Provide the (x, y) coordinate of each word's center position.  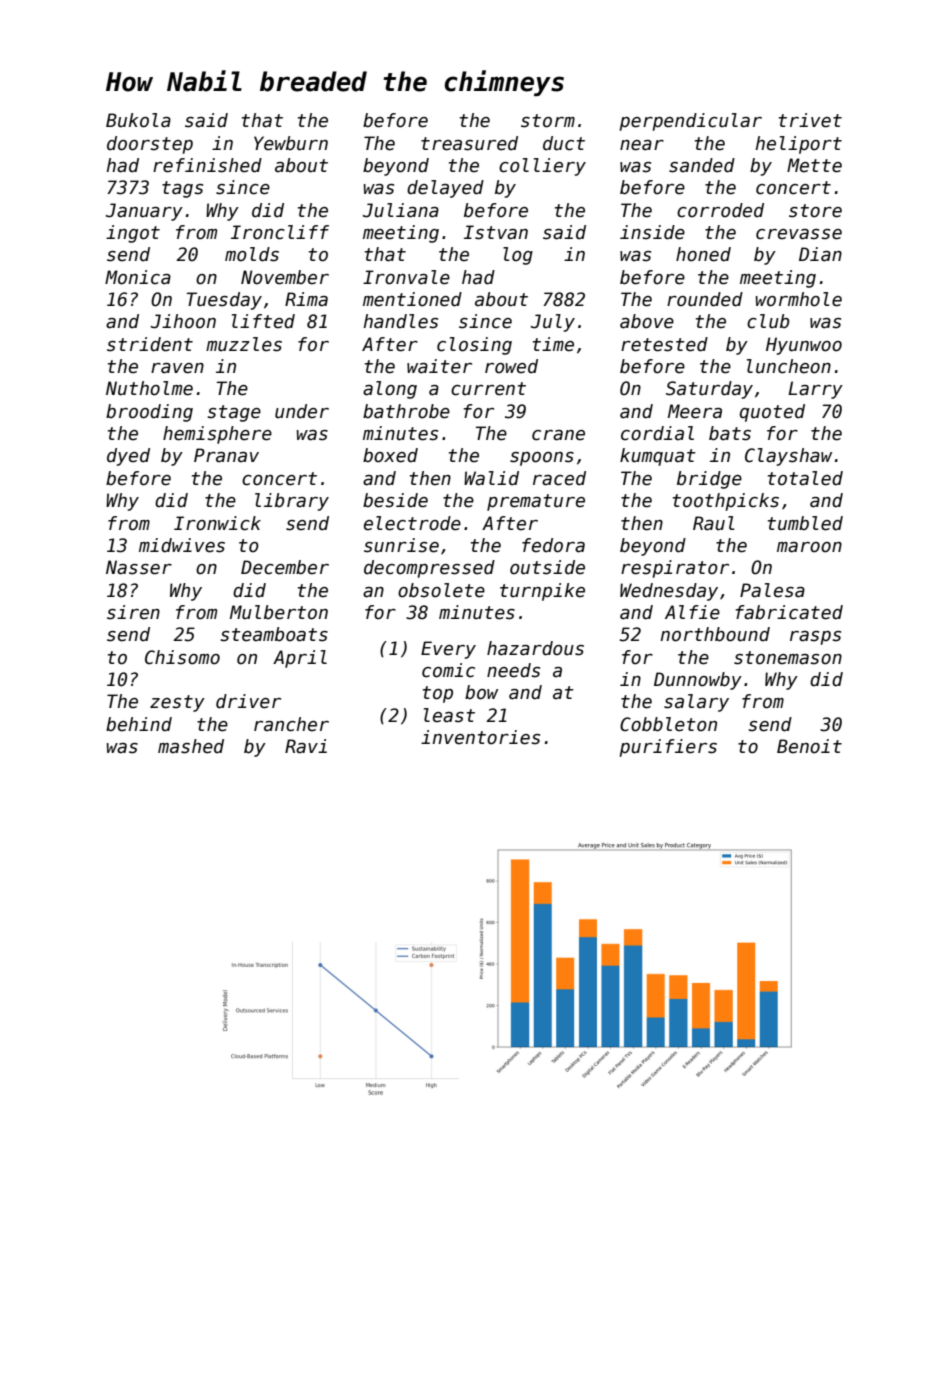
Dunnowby (698, 681)
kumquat (658, 457)
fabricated (789, 612)
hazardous (535, 648)
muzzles (244, 344)
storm (548, 121)
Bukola (138, 120)
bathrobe (406, 411)
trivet (810, 120)
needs (513, 670)
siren (133, 612)
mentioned (412, 299)
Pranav (226, 455)
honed (703, 254)
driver (248, 701)
